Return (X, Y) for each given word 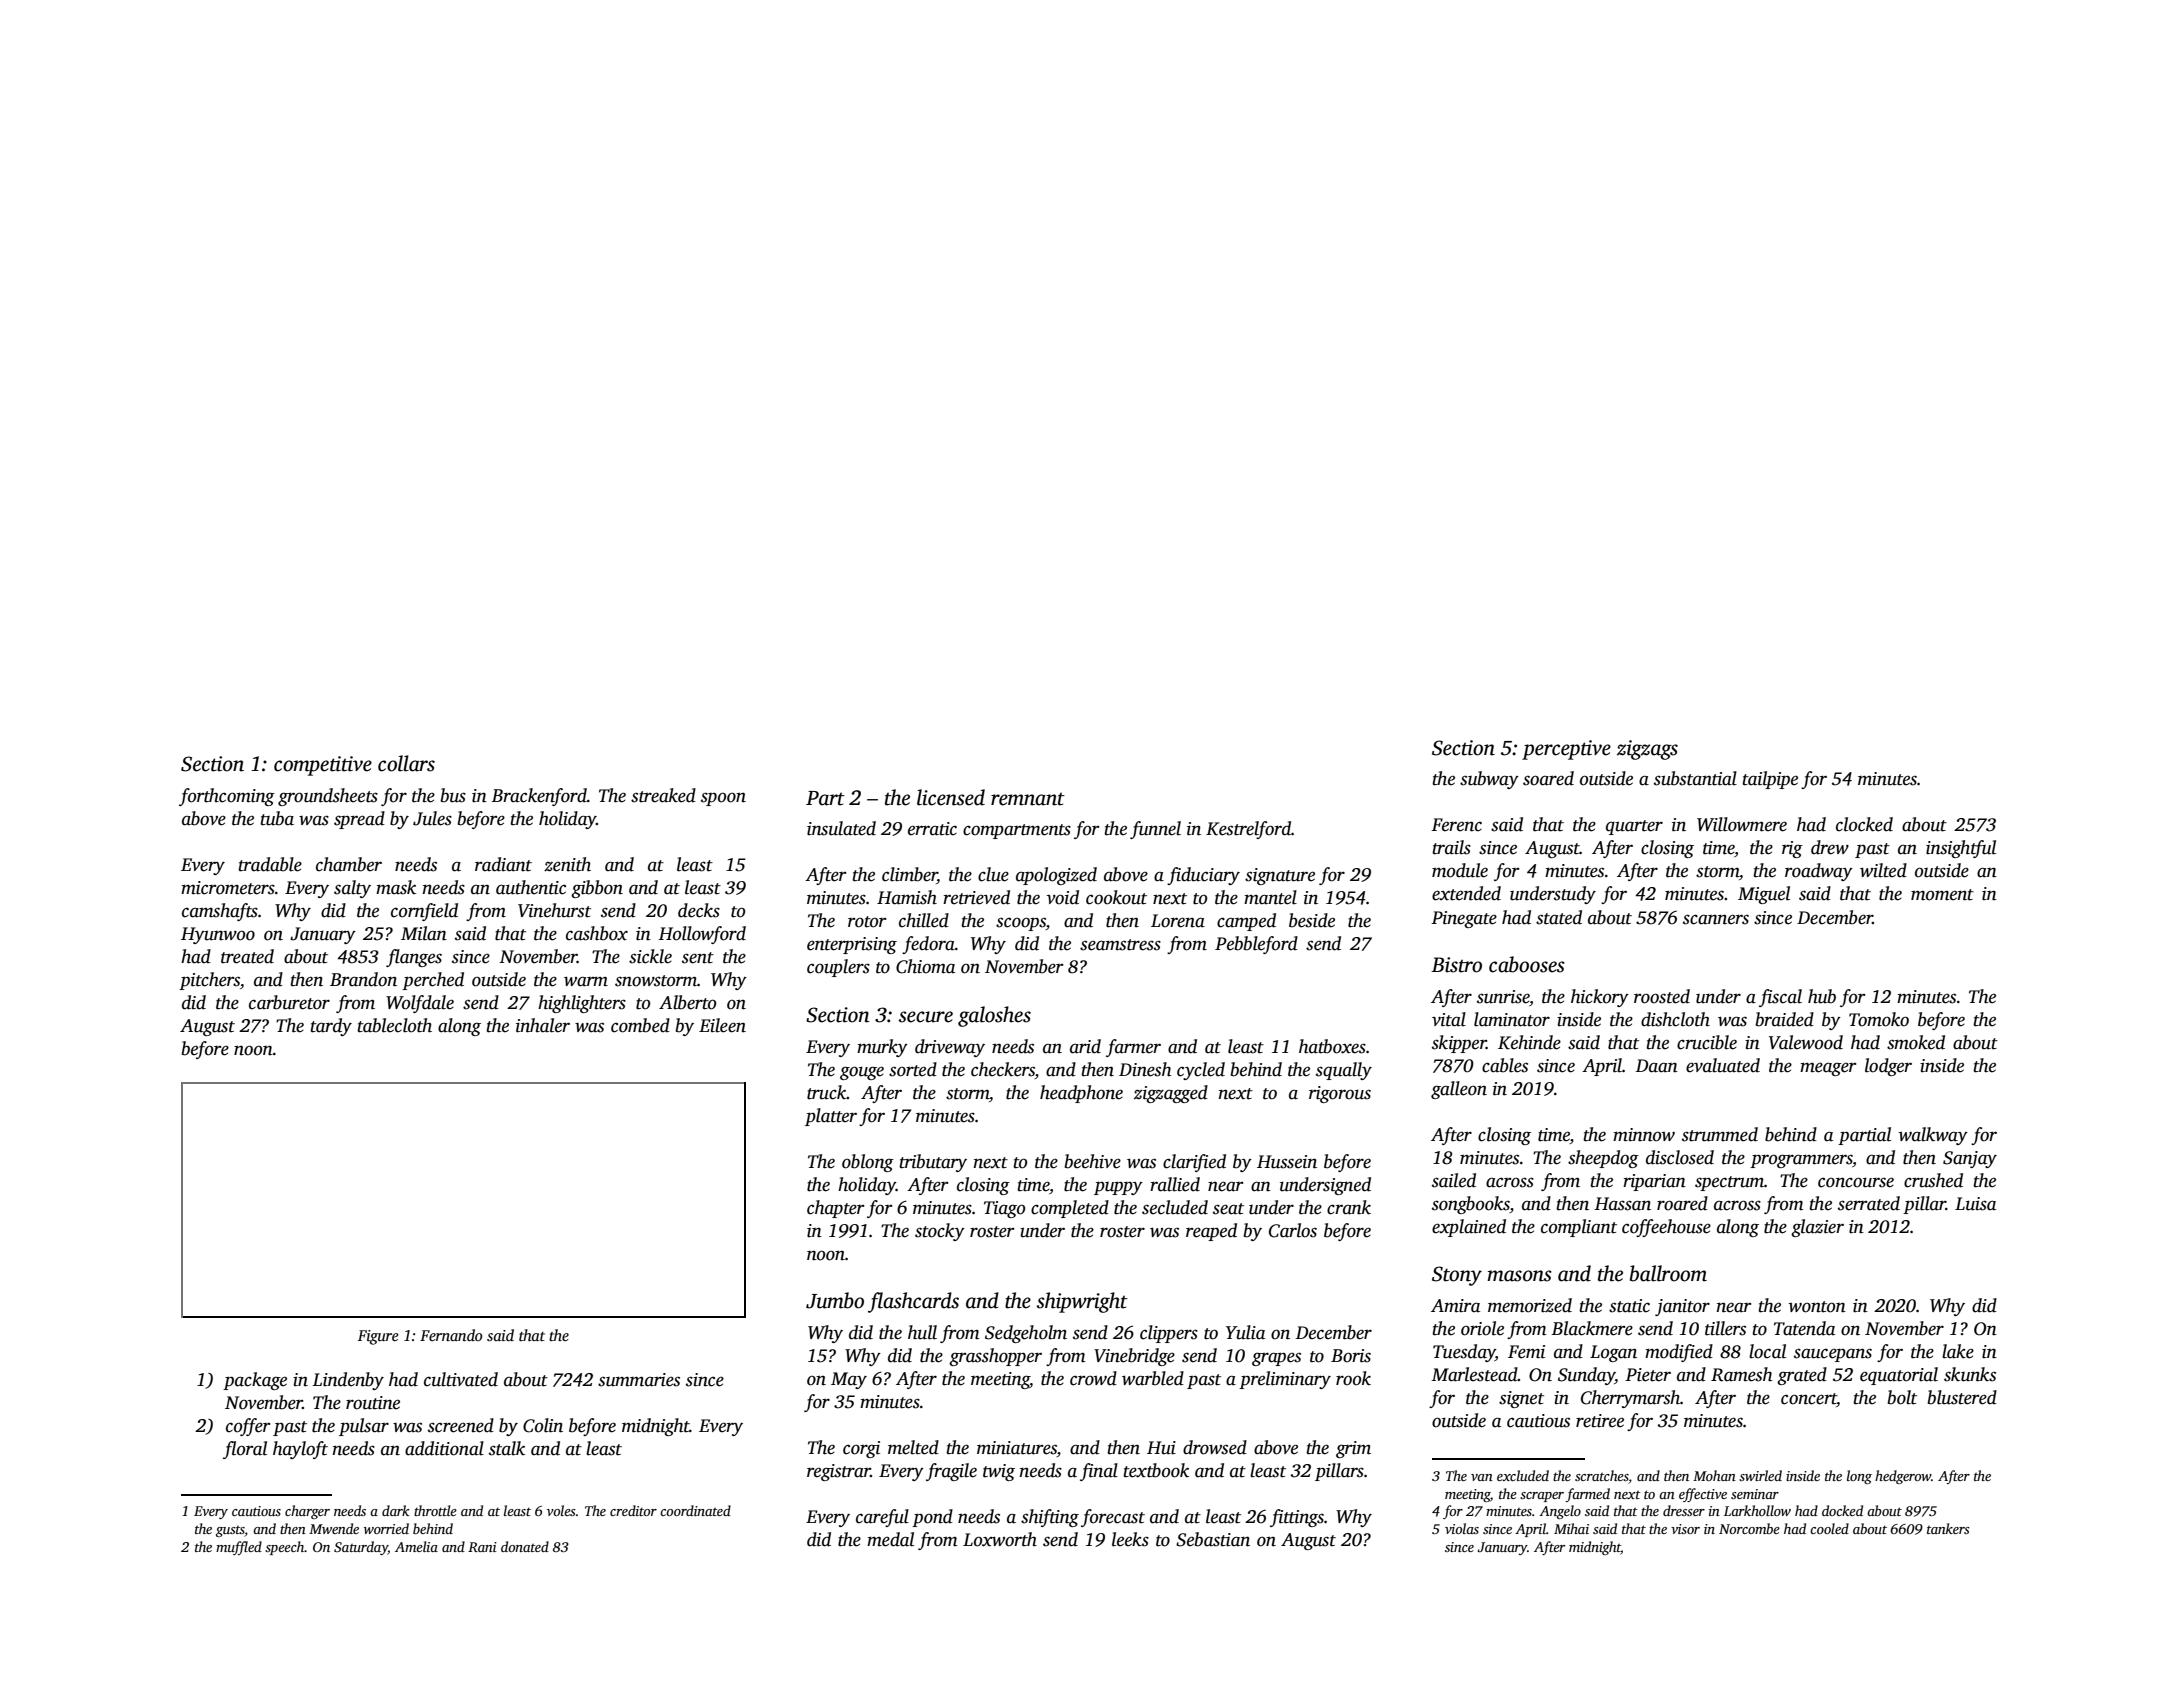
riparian (1654, 1182)
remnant (1028, 799)
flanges (414, 958)
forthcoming (227, 797)
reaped (1211, 1232)
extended (1466, 893)
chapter (835, 1209)
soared (1548, 778)
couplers (838, 968)
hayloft (300, 1450)
